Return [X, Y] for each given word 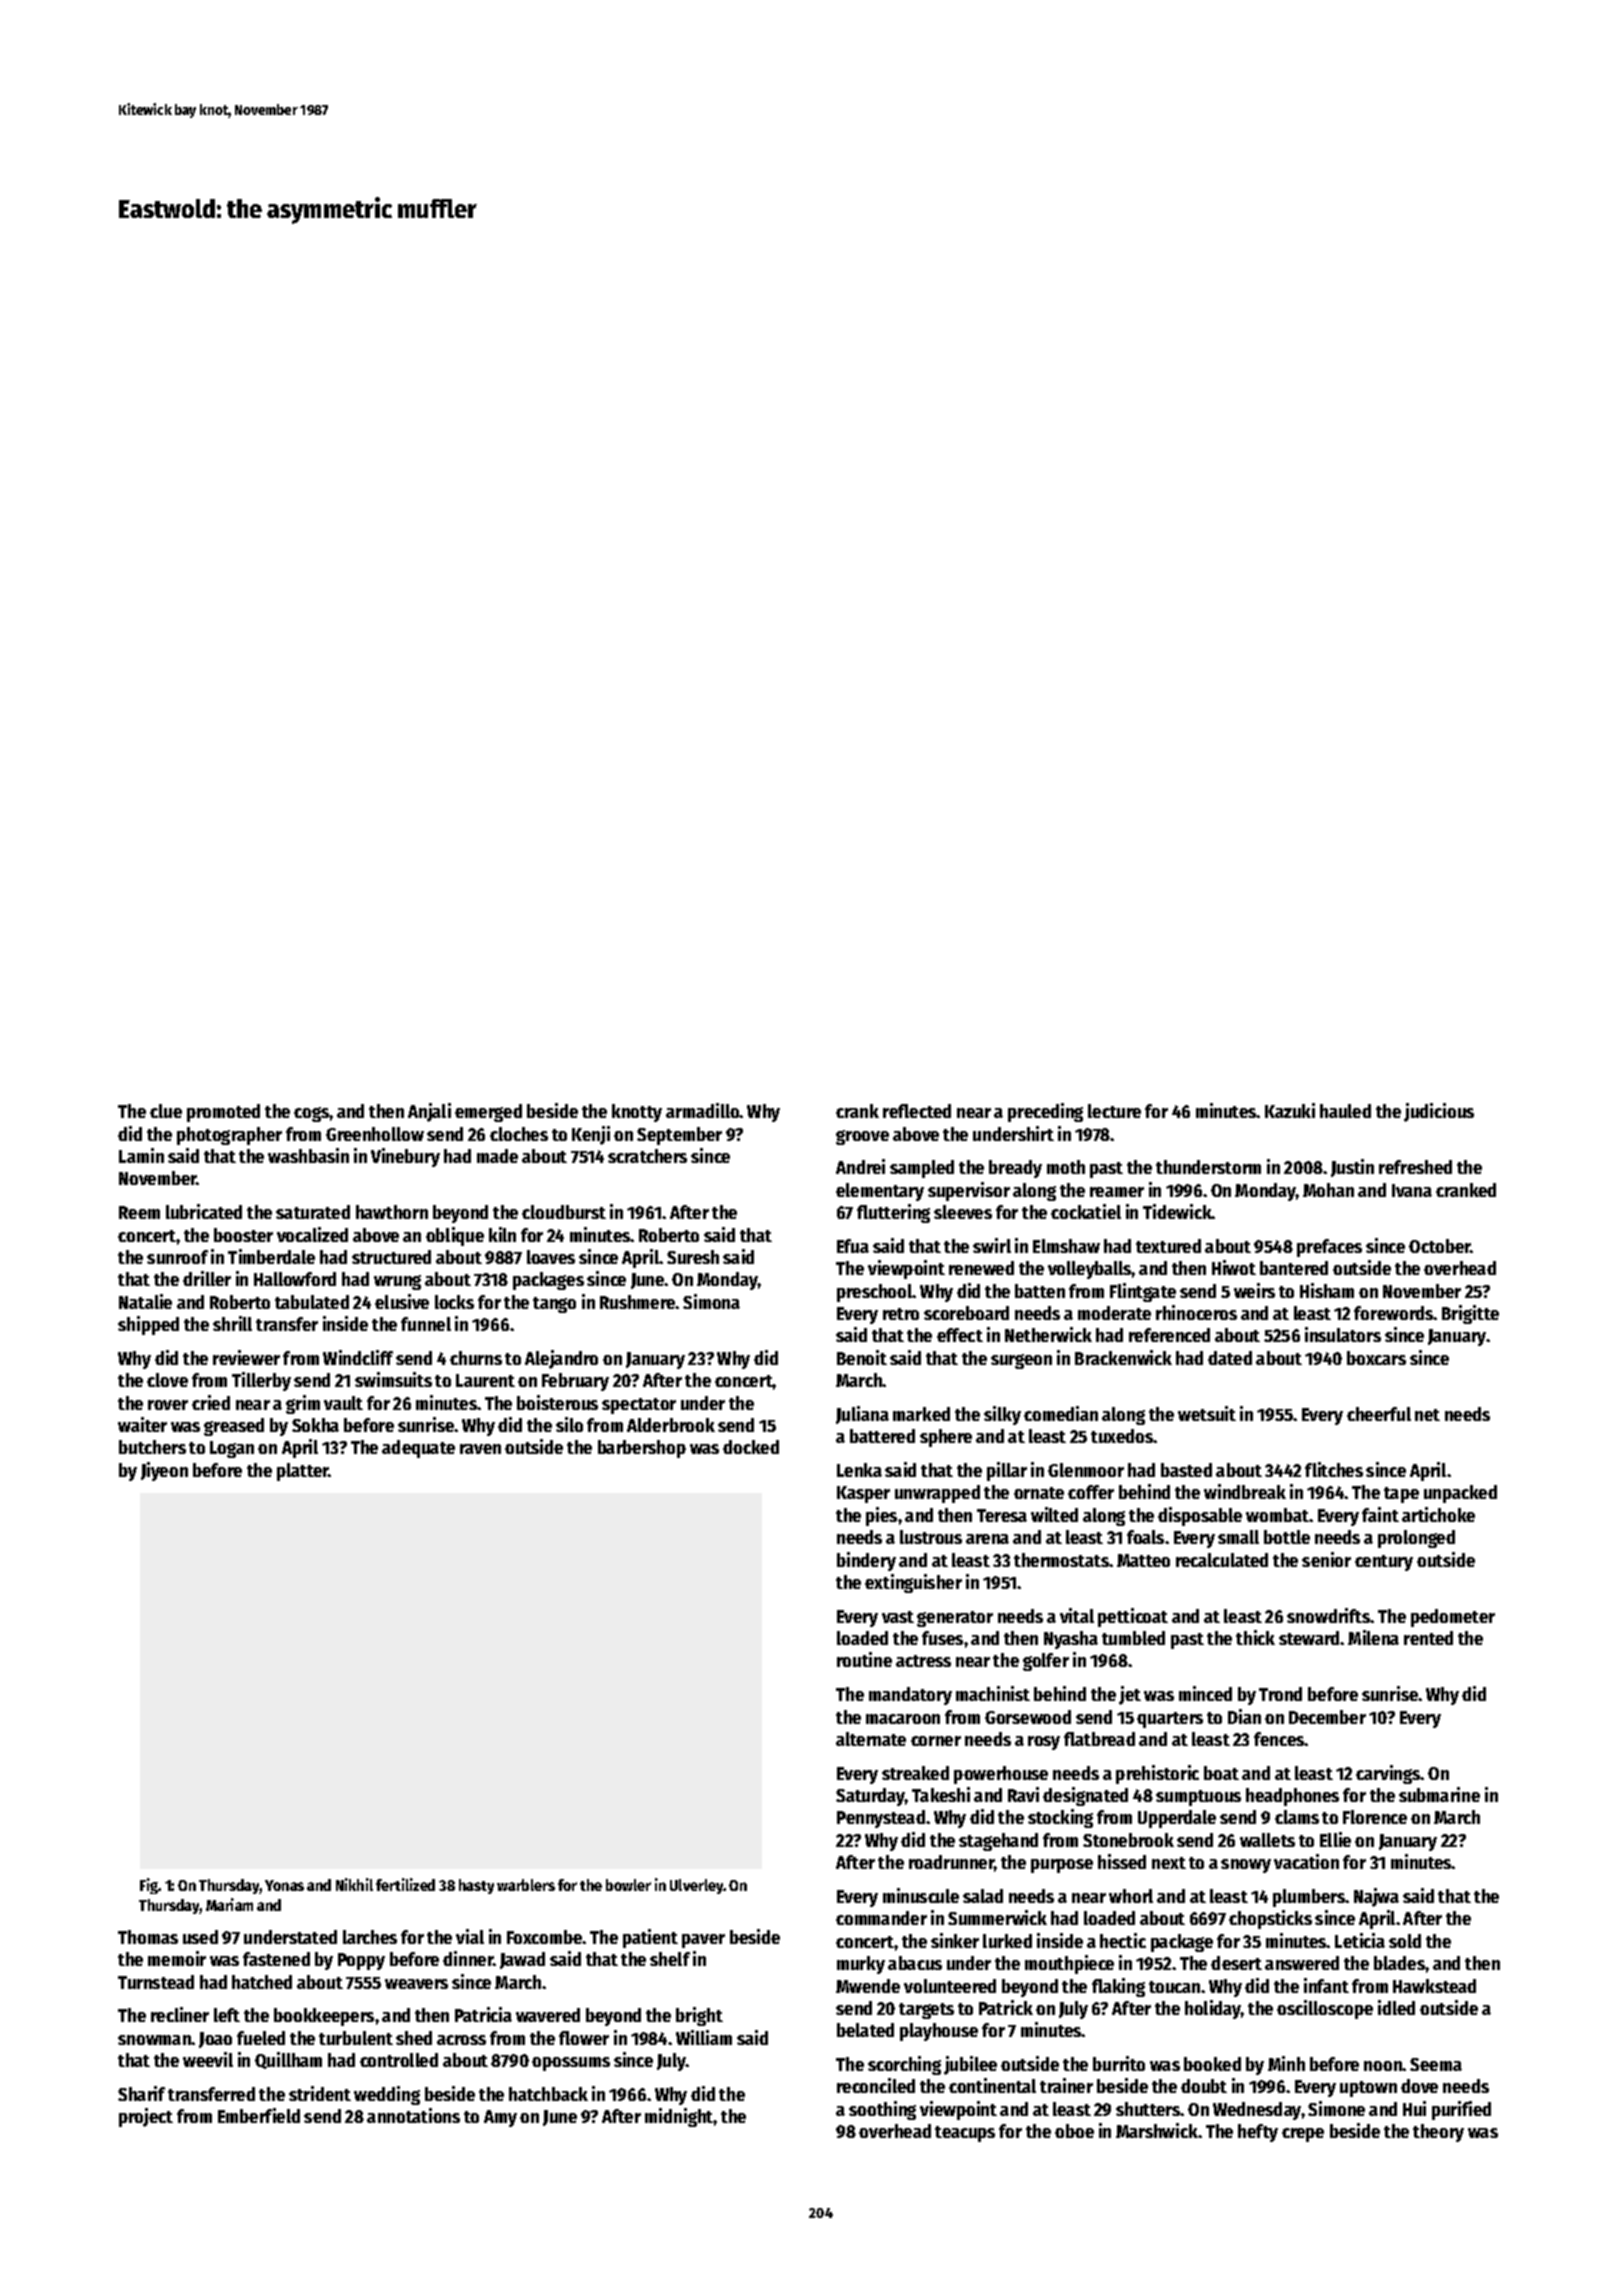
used [200, 1937]
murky [861, 1965]
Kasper [863, 1494]
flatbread [1099, 1739]
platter [303, 1472]
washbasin [308, 1155]
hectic [1123, 1940]
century [1384, 1563]
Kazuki [1290, 1110]
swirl [992, 1245]
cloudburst [564, 1212]
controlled [399, 2060]
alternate [871, 1739]
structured [391, 1257]
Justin [1352, 1168]
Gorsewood [1028, 1717]
